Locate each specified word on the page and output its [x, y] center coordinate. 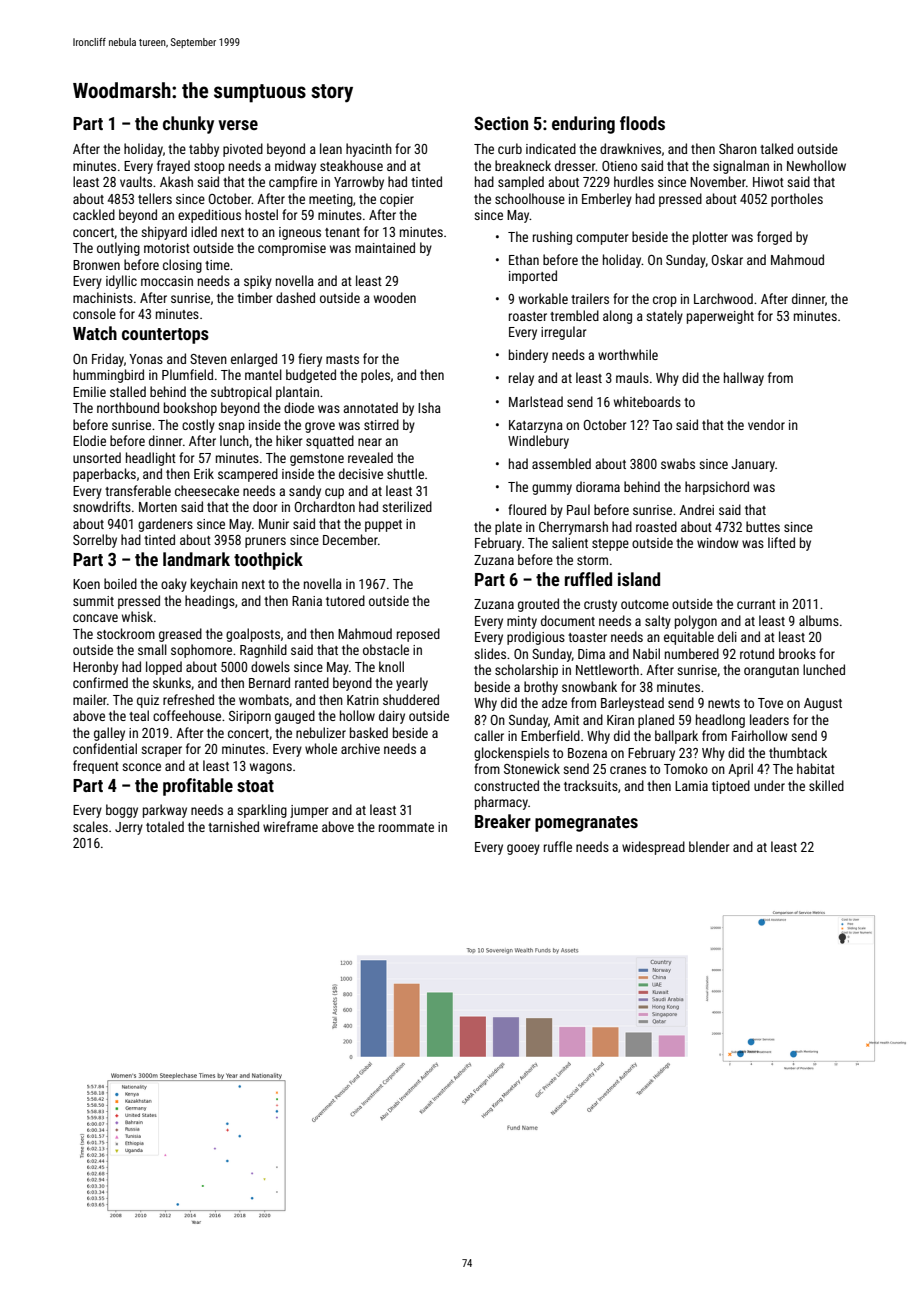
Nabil [646, 653]
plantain [297, 393]
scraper [161, 751]
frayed [173, 167]
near [370, 442]
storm [592, 560]
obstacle [386, 649]
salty [658, 622]
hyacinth [369, 150]
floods [642, 123]
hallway [744, 379]
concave [95, 618]
